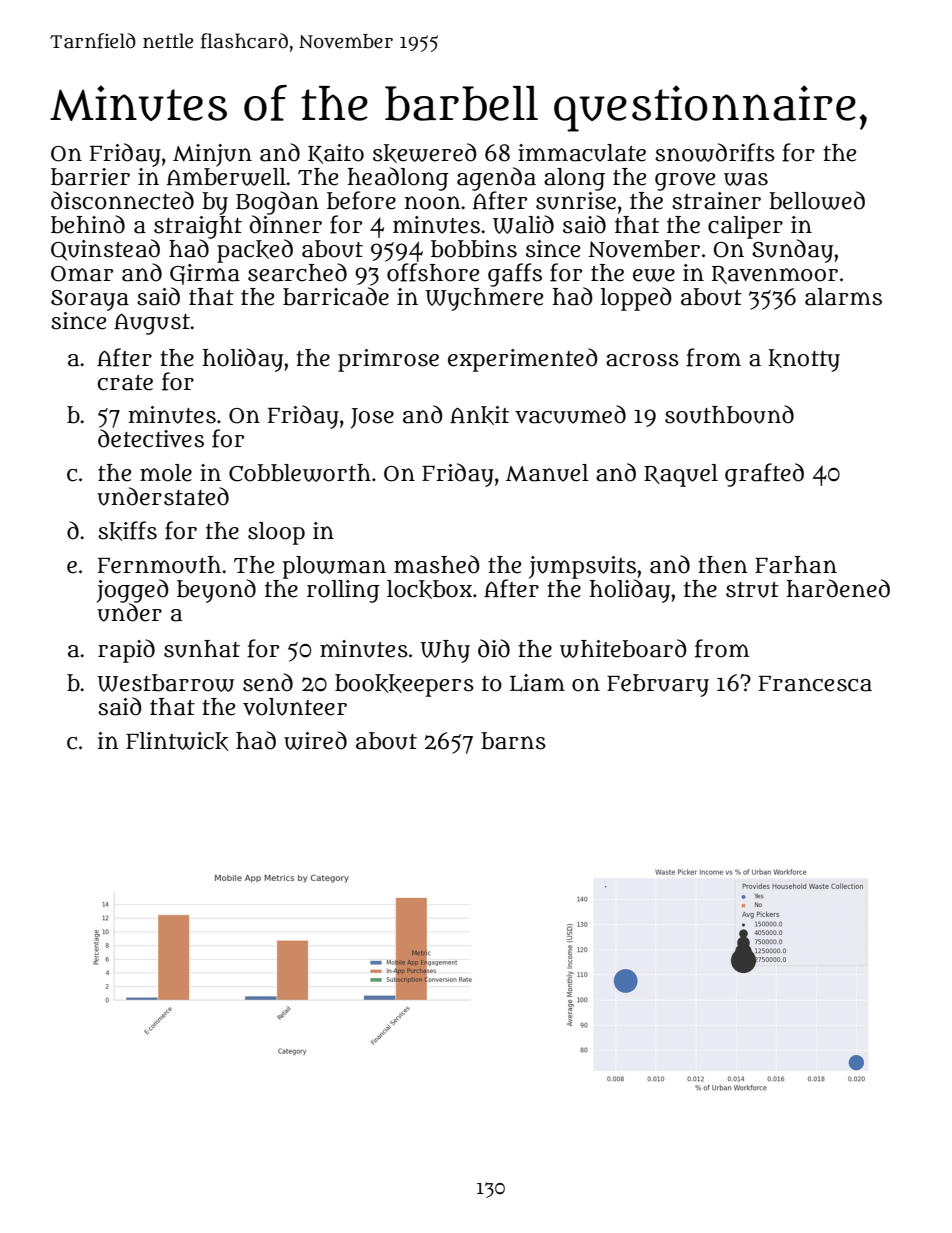 The image size is (952, 1233). What do you see at coordinates (681, 475) in the document?
I see `Raquel` at bounding box center [681, 475].
